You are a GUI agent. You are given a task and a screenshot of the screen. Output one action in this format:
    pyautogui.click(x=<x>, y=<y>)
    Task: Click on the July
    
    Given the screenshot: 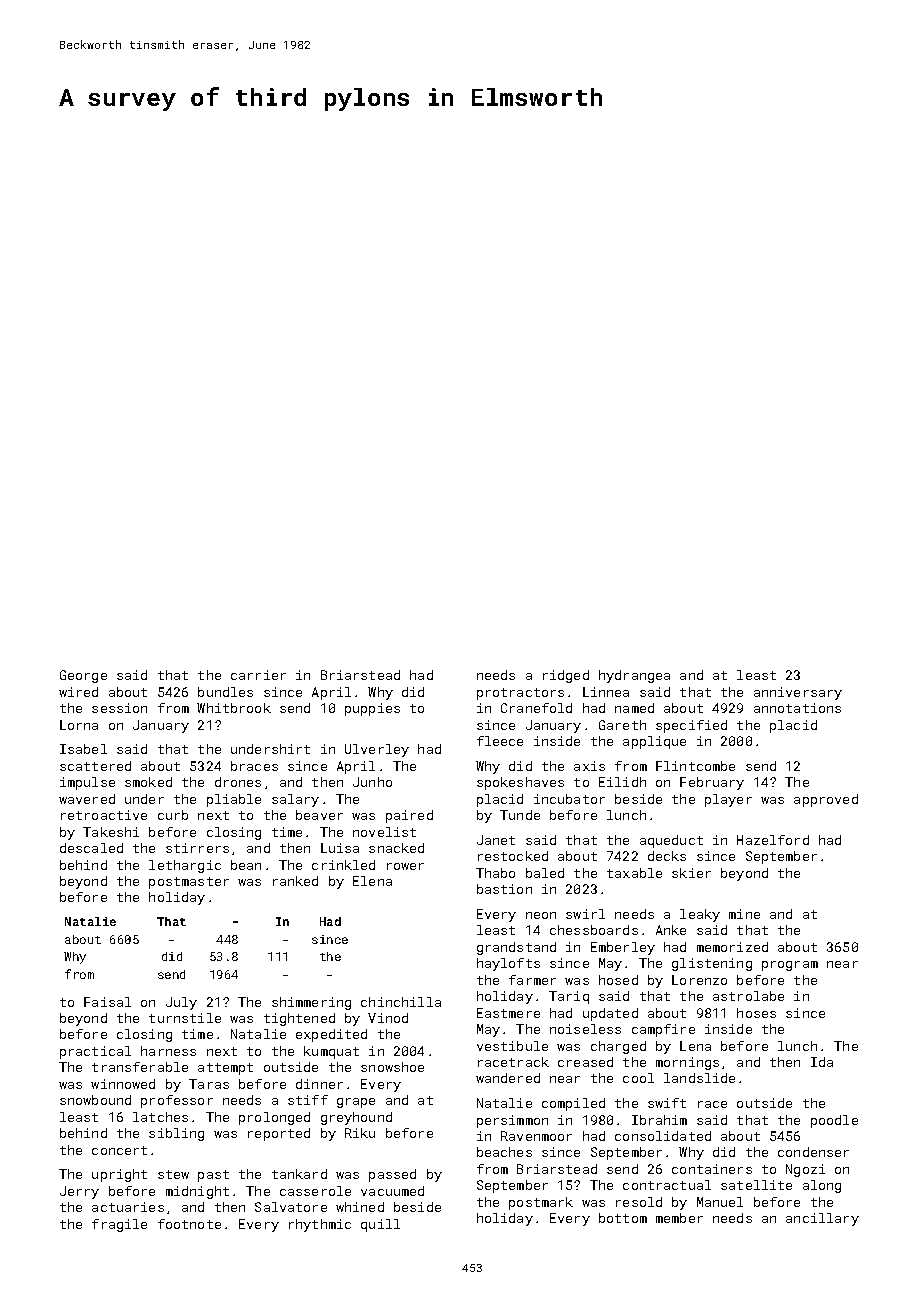 What is the action you would take?
    pyautogui.click(x=181, y=1003)
